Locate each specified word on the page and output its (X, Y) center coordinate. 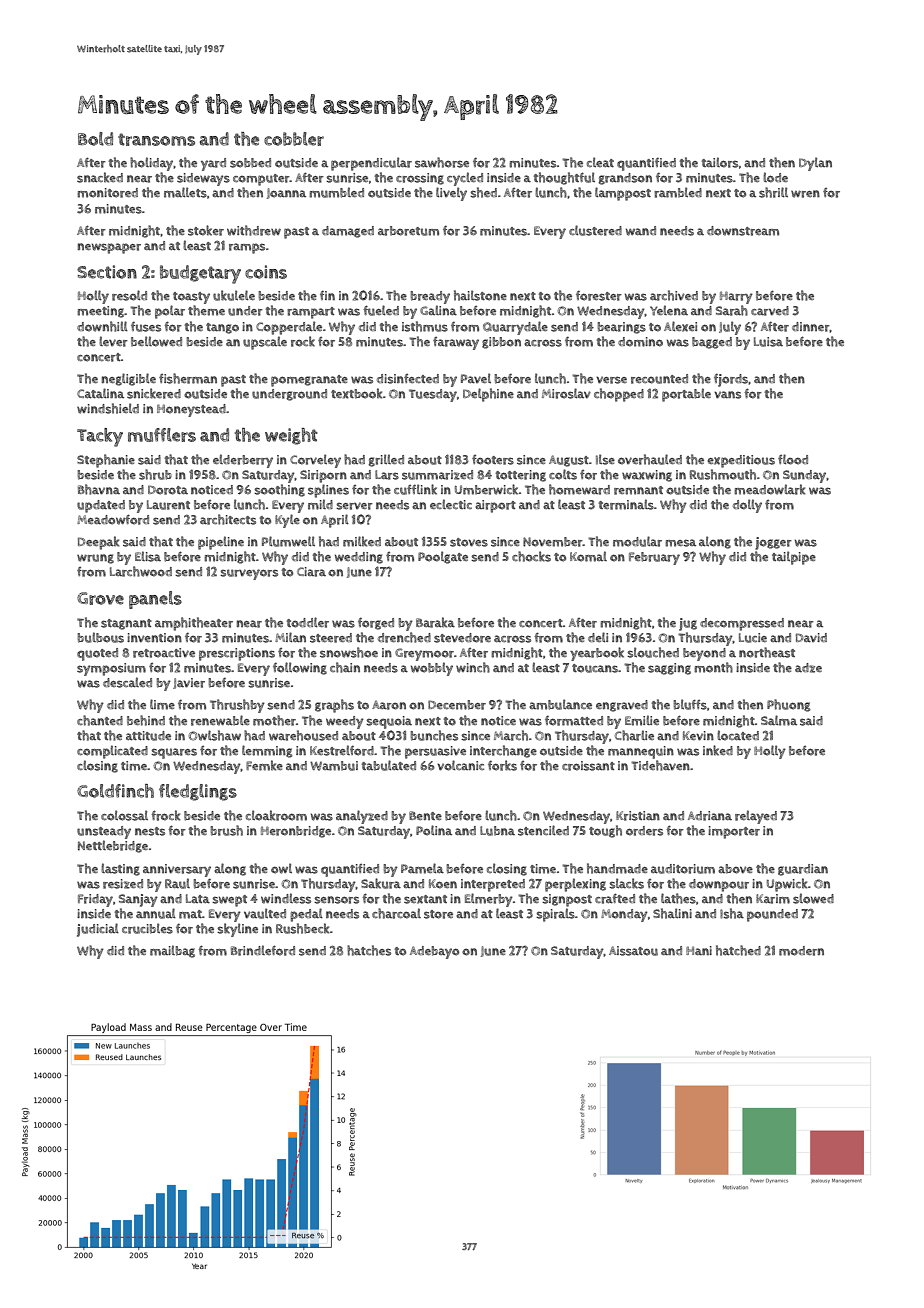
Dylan (815, 164)
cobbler (294, 139)
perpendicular (371, 164)
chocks (531, 556)
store (438, 914)
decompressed (742, 624)
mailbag (172, 951)
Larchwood (141, 571)
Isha (732, 913)
